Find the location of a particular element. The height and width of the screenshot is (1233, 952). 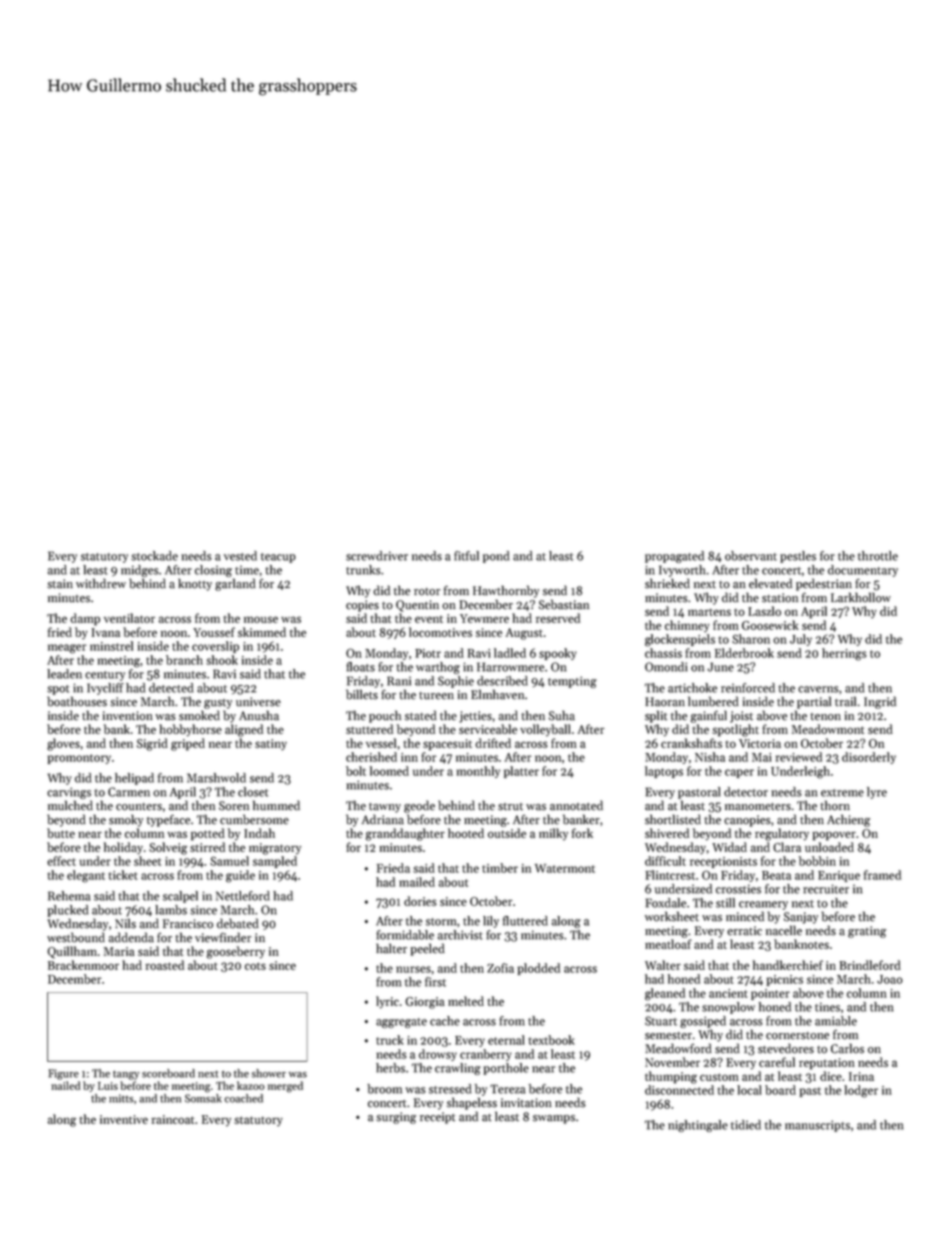

raincoat is located at coordinates (172, 1119).
